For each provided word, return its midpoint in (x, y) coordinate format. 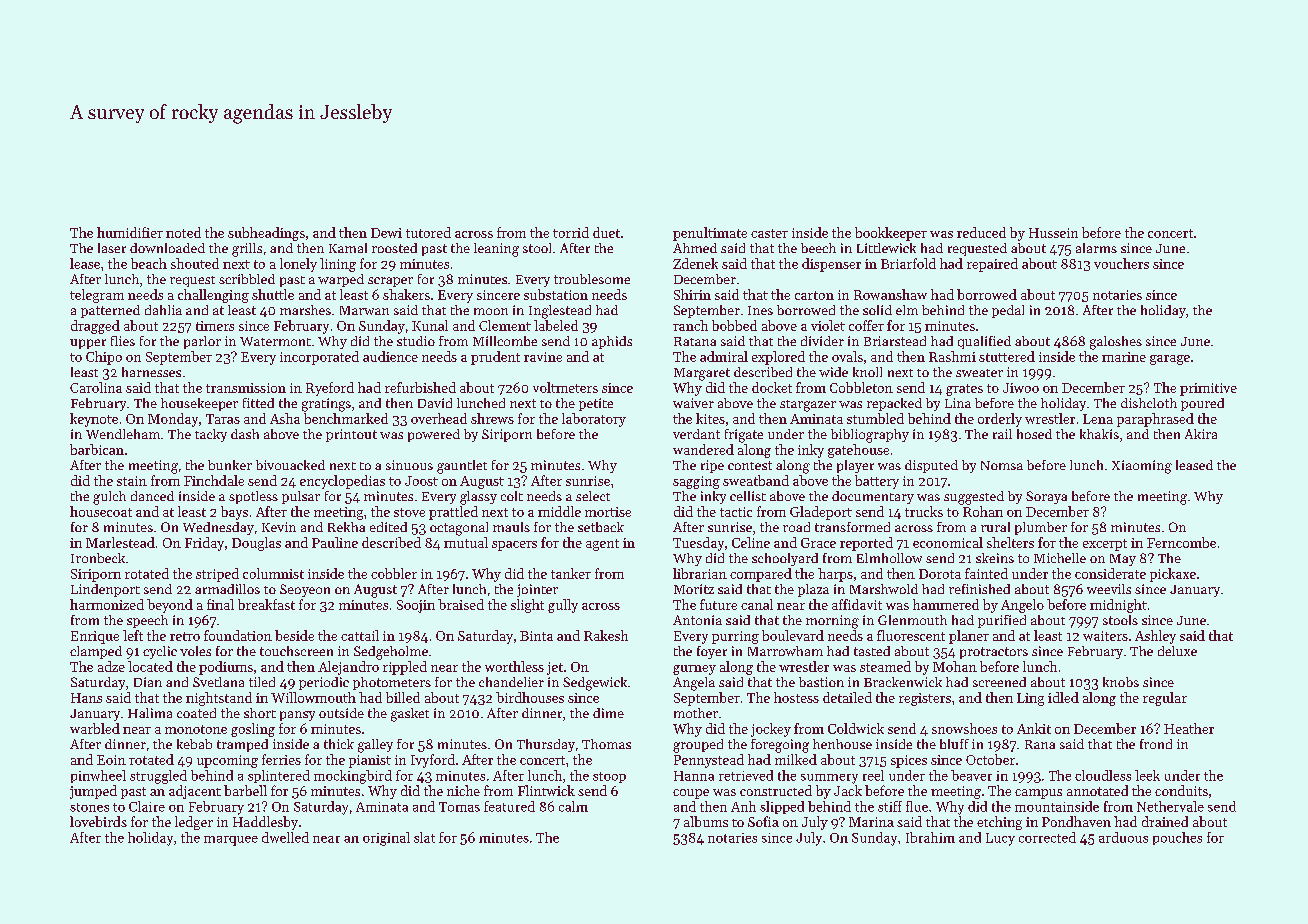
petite (596, 404)
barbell (245, 790)
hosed (1034, 434)
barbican (97, 449)
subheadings (266, 234)
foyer (712, 652)
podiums (226, 668)
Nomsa (1002, 465)
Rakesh (606, 635)
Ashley (1155, 637)
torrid (571, 232)
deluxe (1177, 651)
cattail (360, 635)
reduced (981, 232)
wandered (703, 449)
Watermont (275, 341)
